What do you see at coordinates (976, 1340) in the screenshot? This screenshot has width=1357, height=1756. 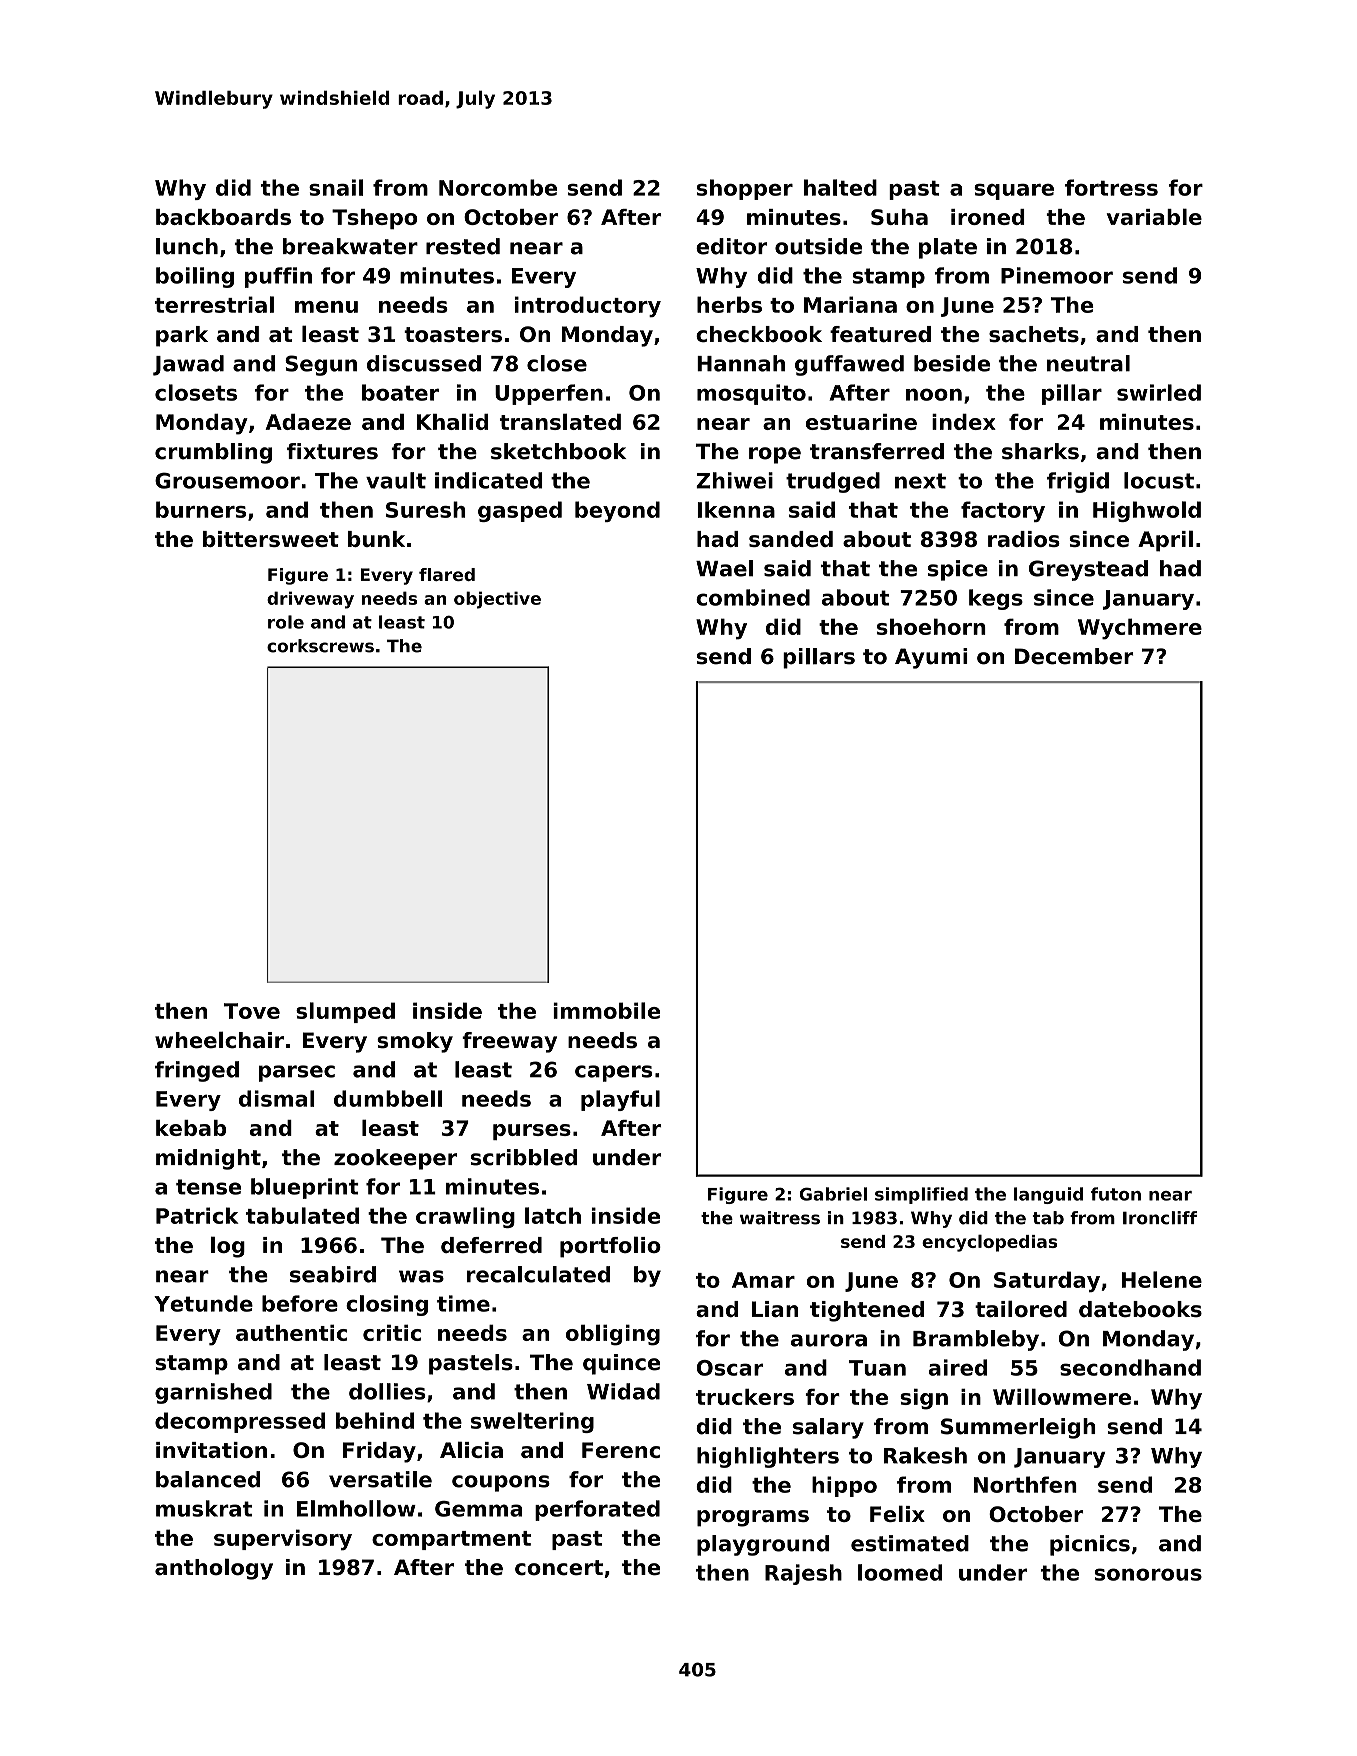 I see `Brambleby` at bounding box center [976, 1340].
